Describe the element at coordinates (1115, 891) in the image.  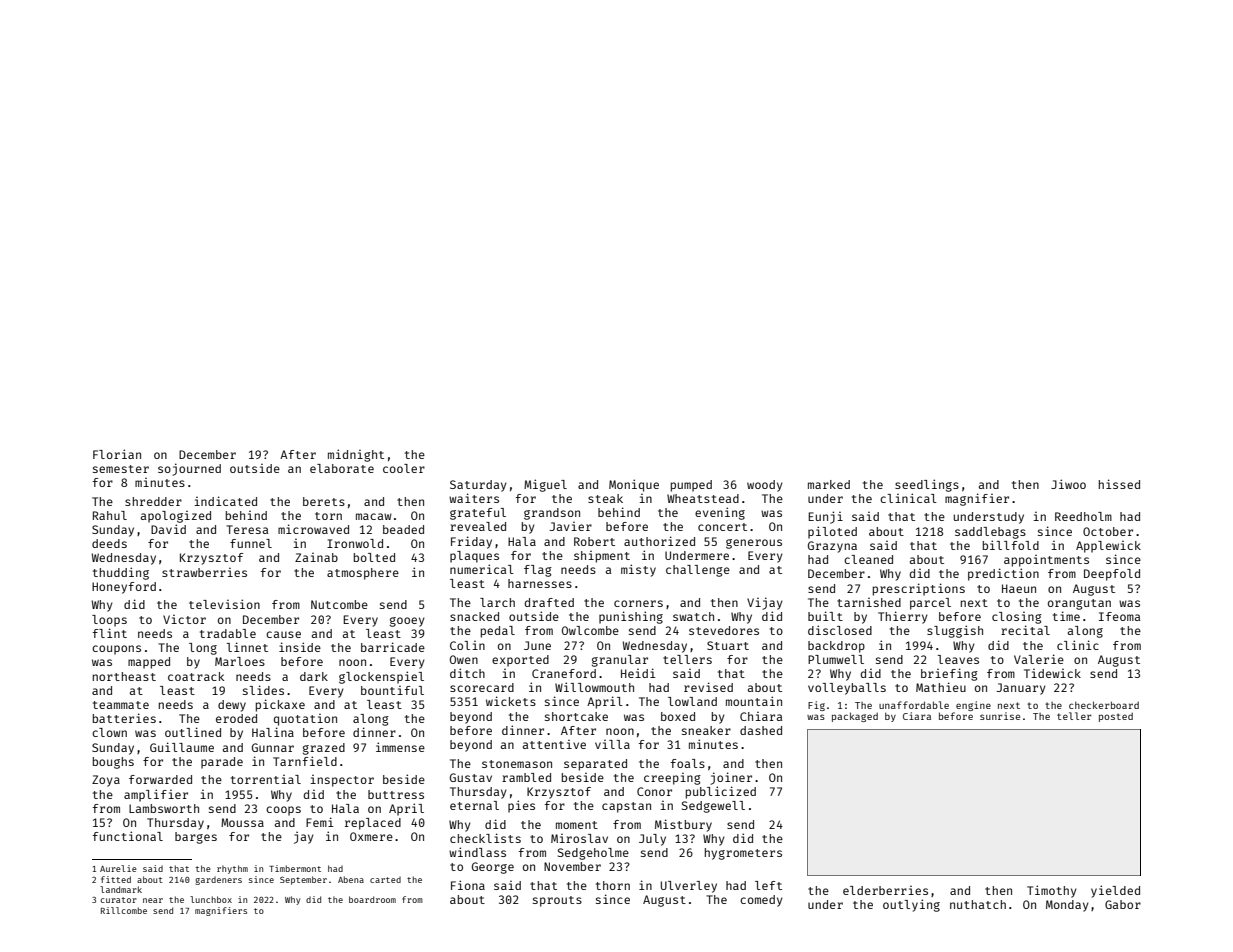
I see `yielded` at that location.
